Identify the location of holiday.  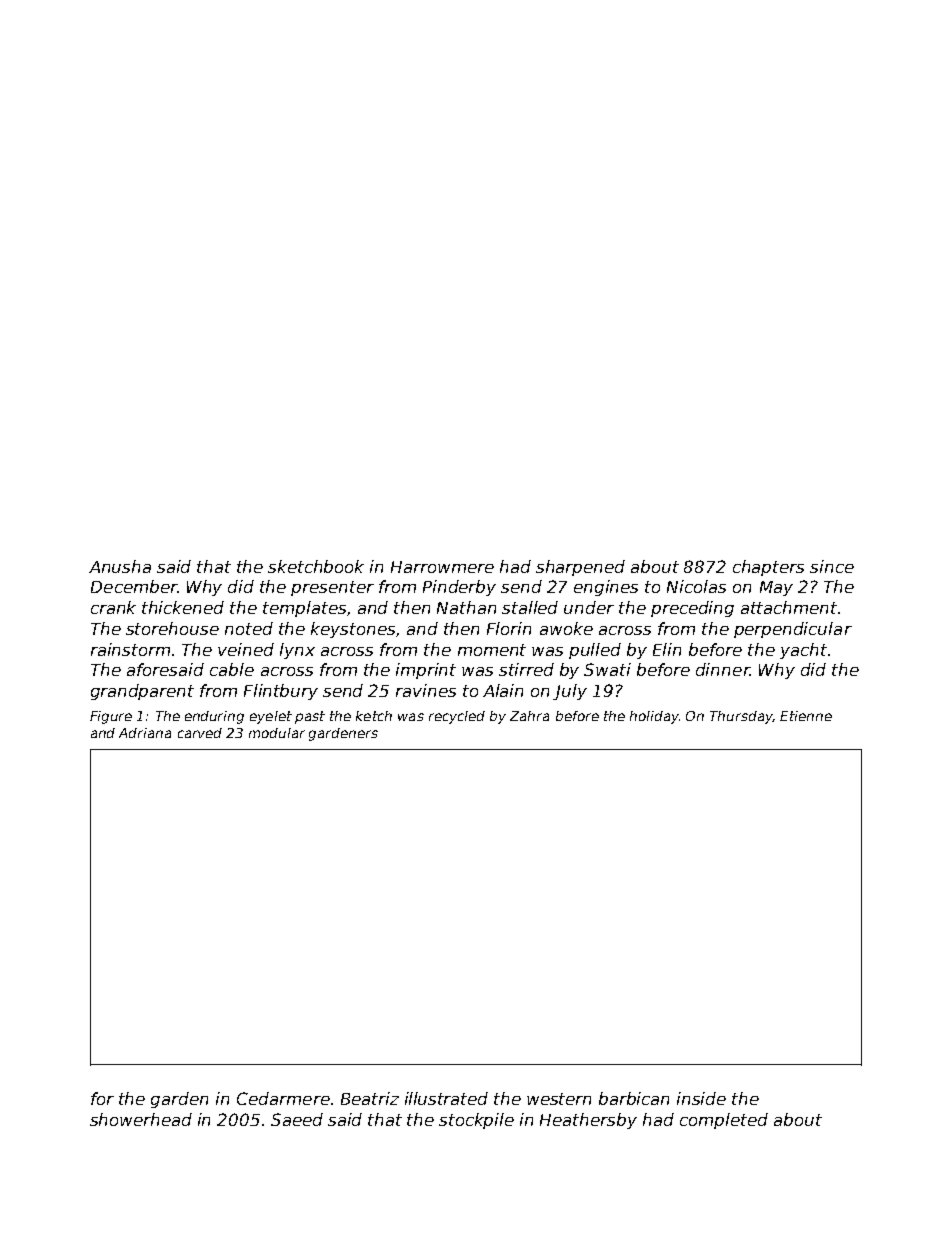
(654, 717).
